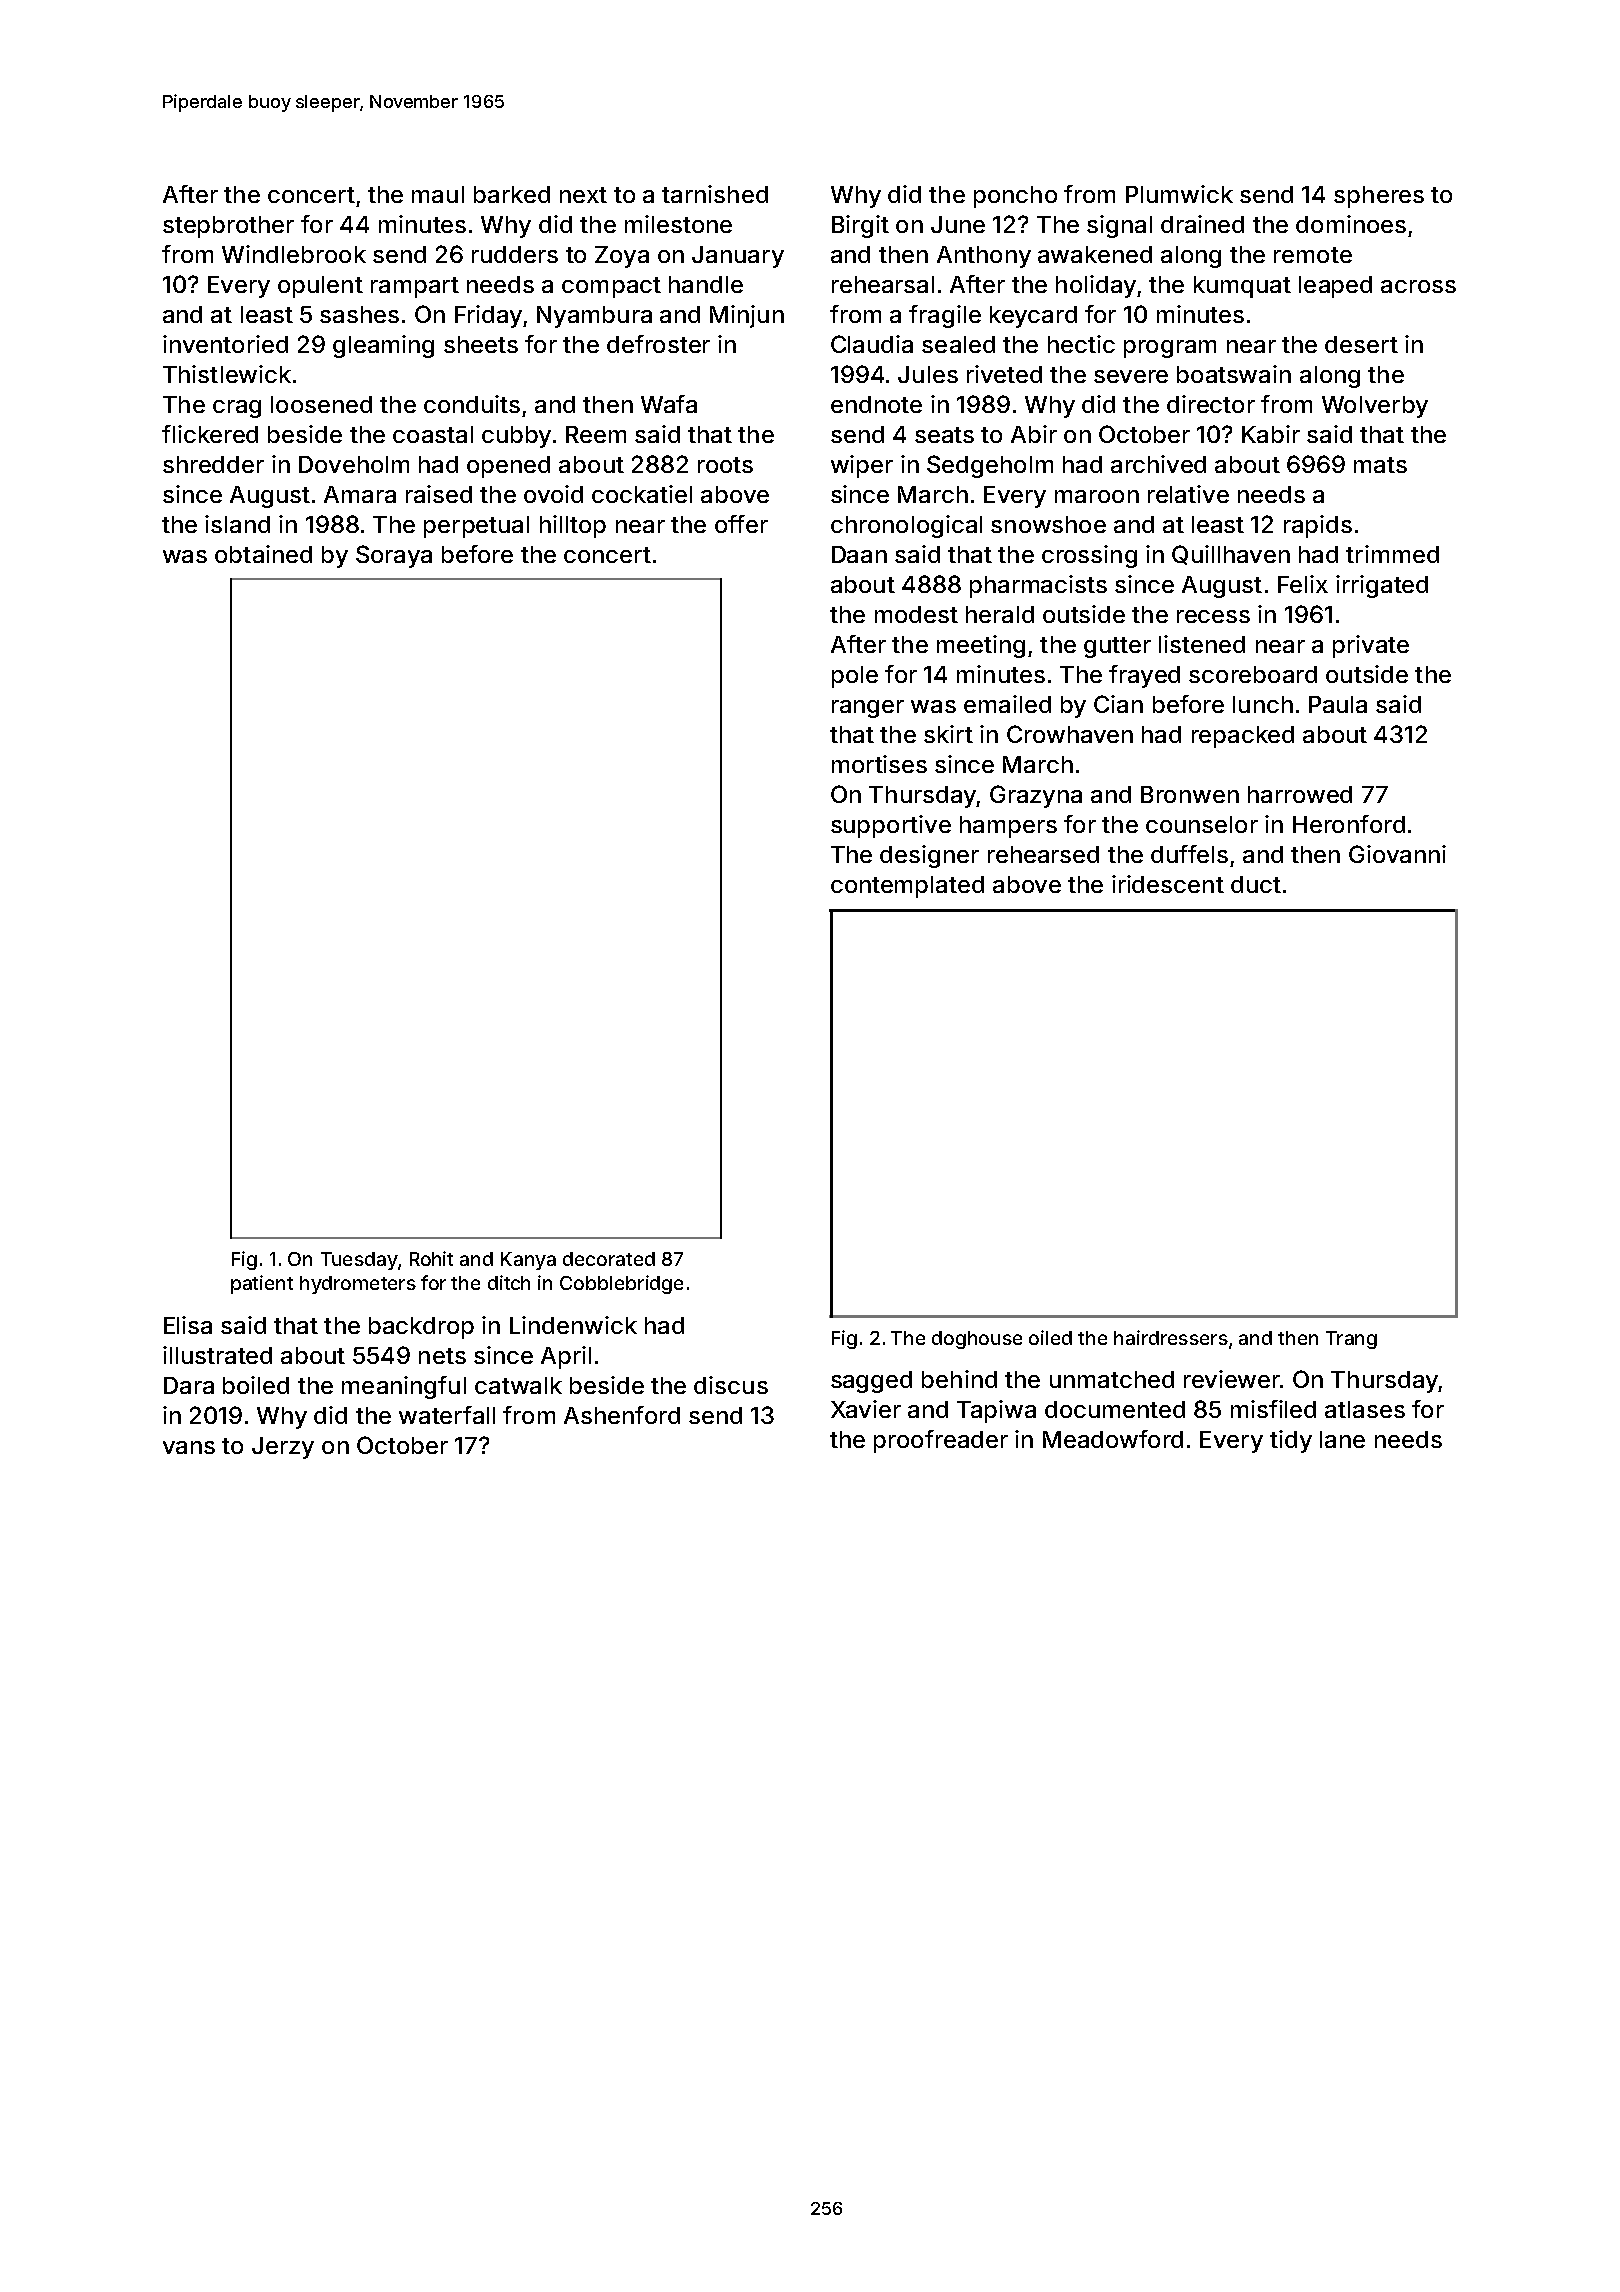  Describe the element at coordinates (263, 554) in the screenshot. I see `obtained` at that location.
